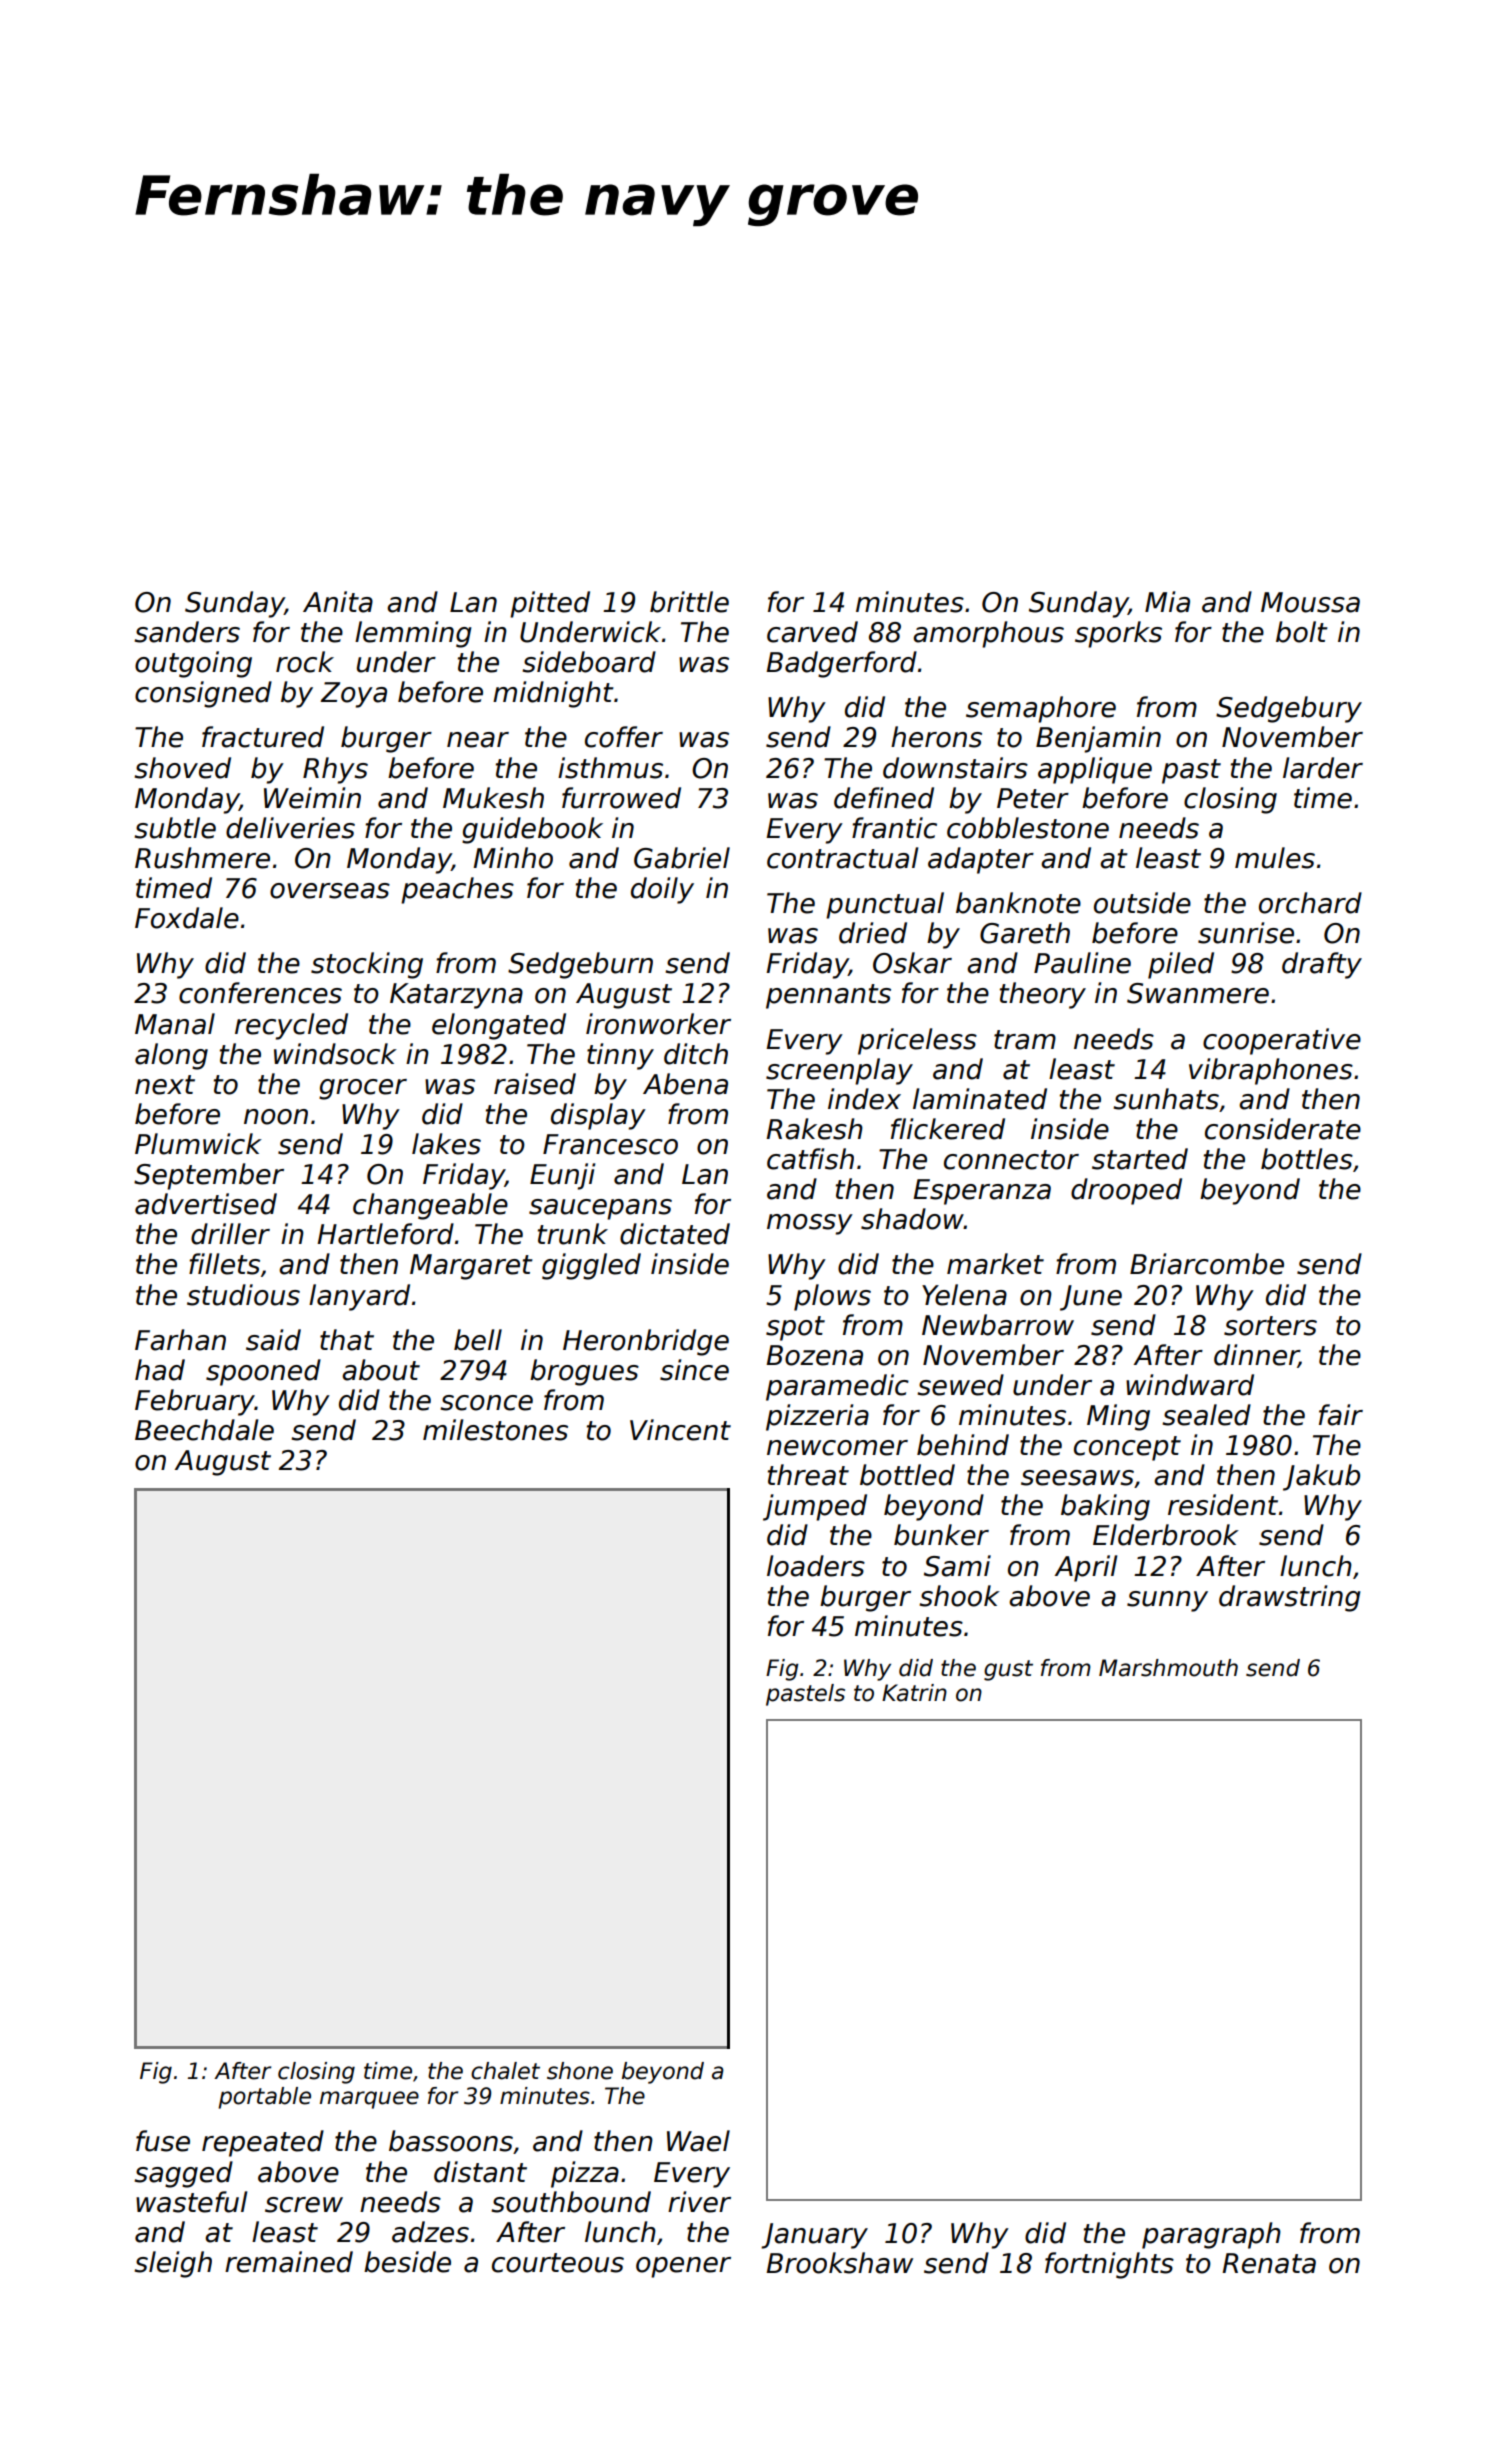 This document has height=2464, width=1496. I want to click on Anita, so click(338, 602).
